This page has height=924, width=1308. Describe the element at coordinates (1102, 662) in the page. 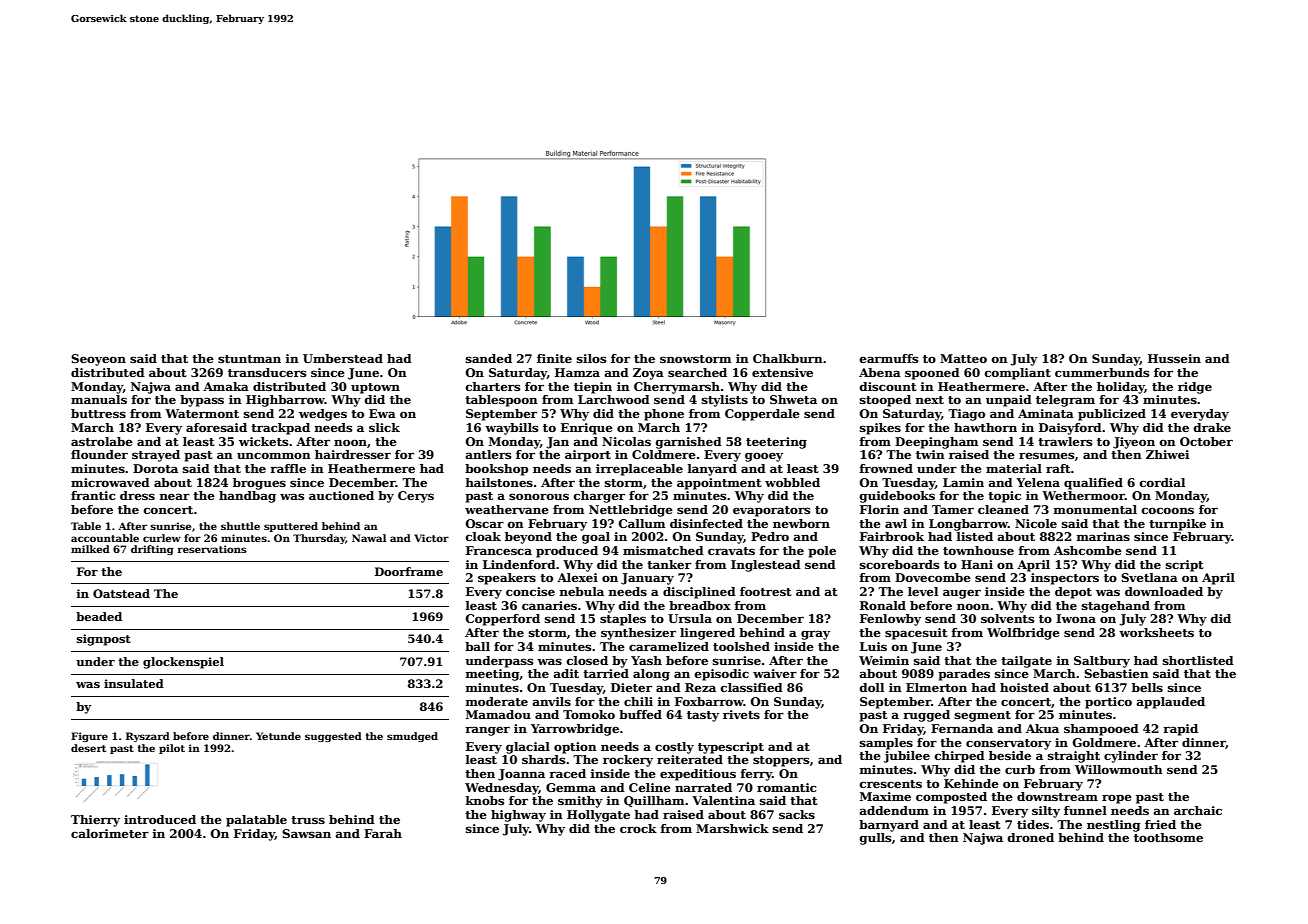

I see `Saltbury` at that location.
